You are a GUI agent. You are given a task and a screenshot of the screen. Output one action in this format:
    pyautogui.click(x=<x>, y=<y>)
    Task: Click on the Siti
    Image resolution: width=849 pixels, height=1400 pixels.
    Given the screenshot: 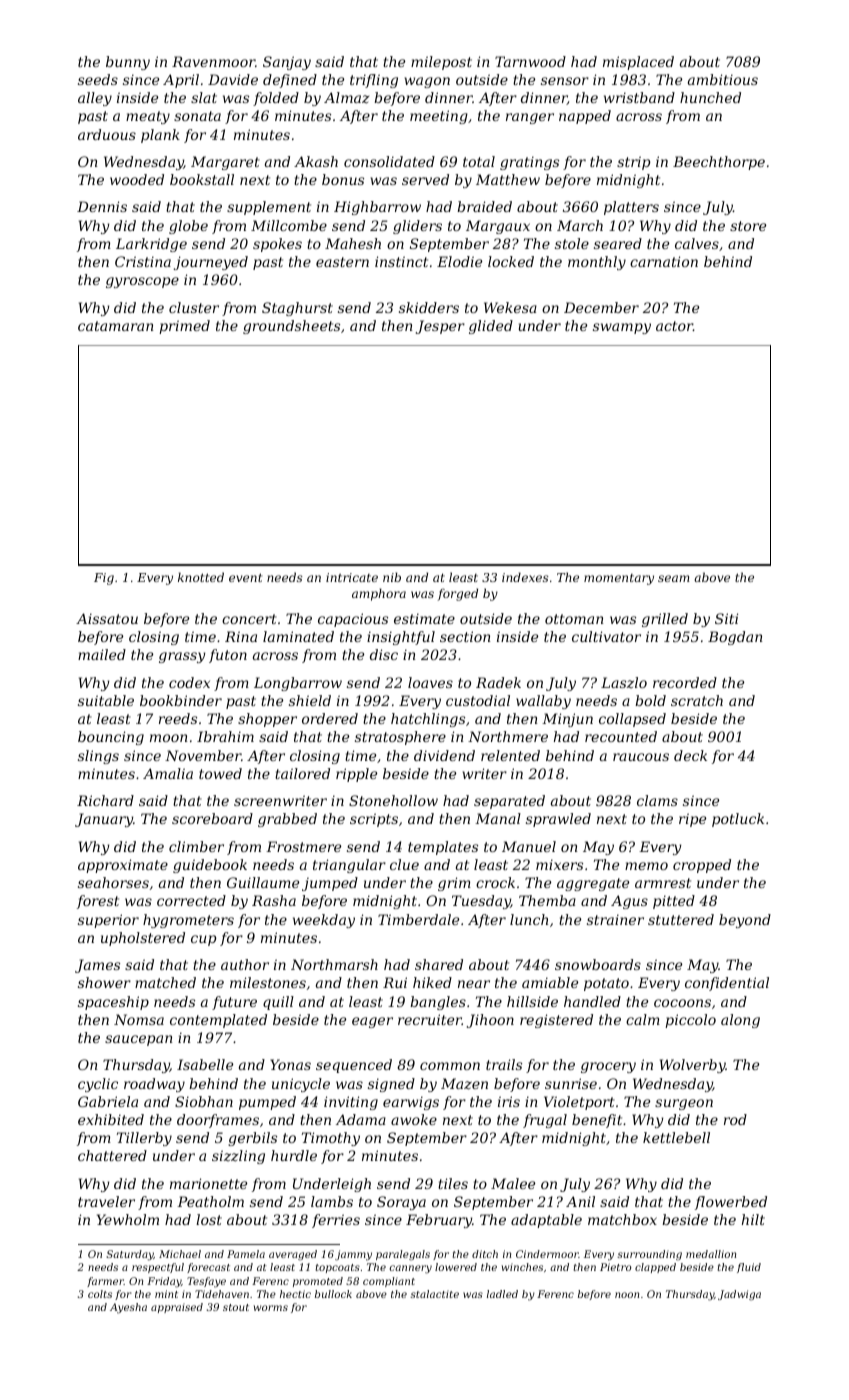 What is the action you would take?
    pyautogui.click(x=726, y=618)
